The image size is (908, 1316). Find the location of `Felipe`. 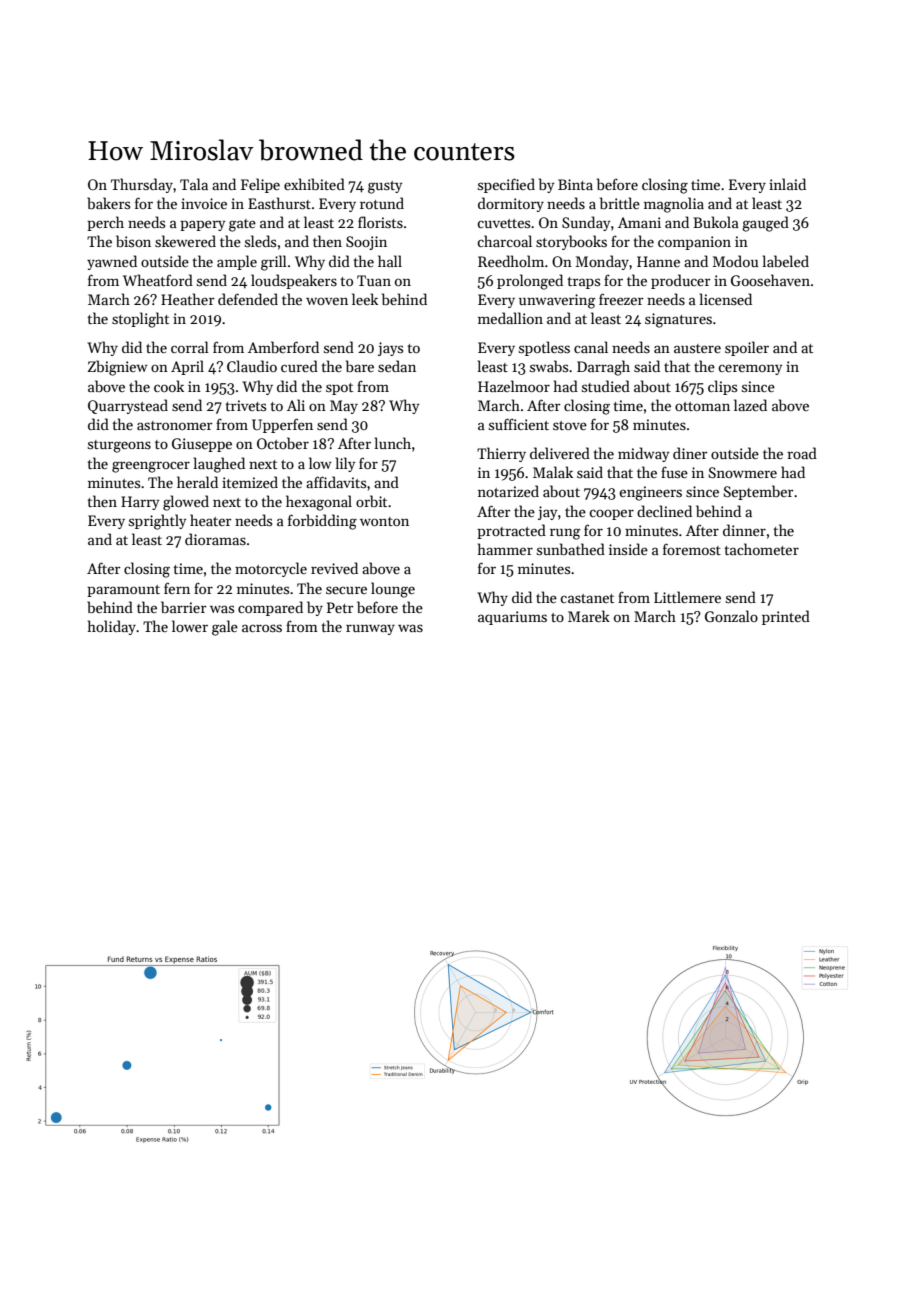

Felipe is located at coordinates (260, 185).
